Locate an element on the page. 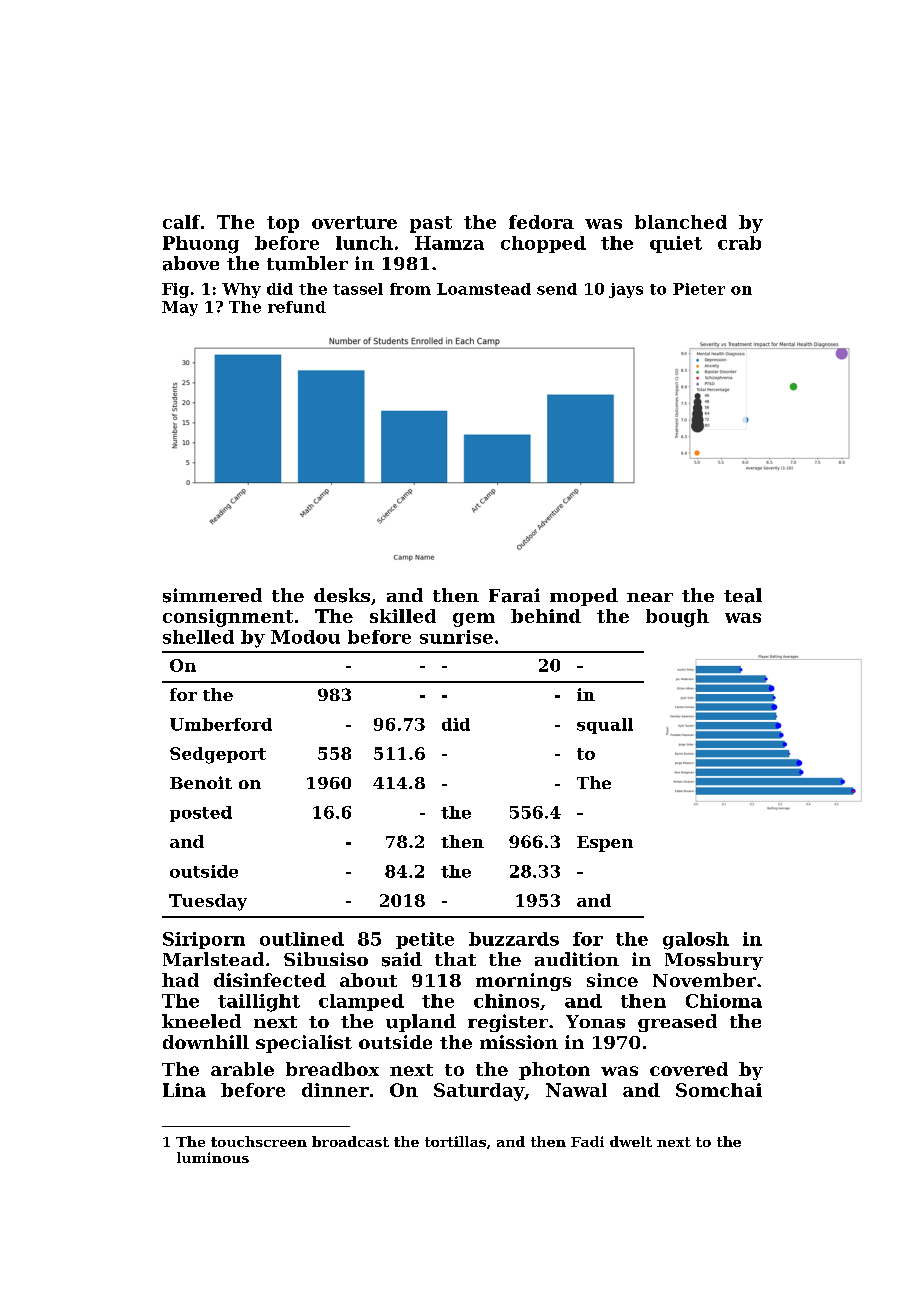 The width and height of the document is (924, 1311). Why is located at coordinates (241, 290).
